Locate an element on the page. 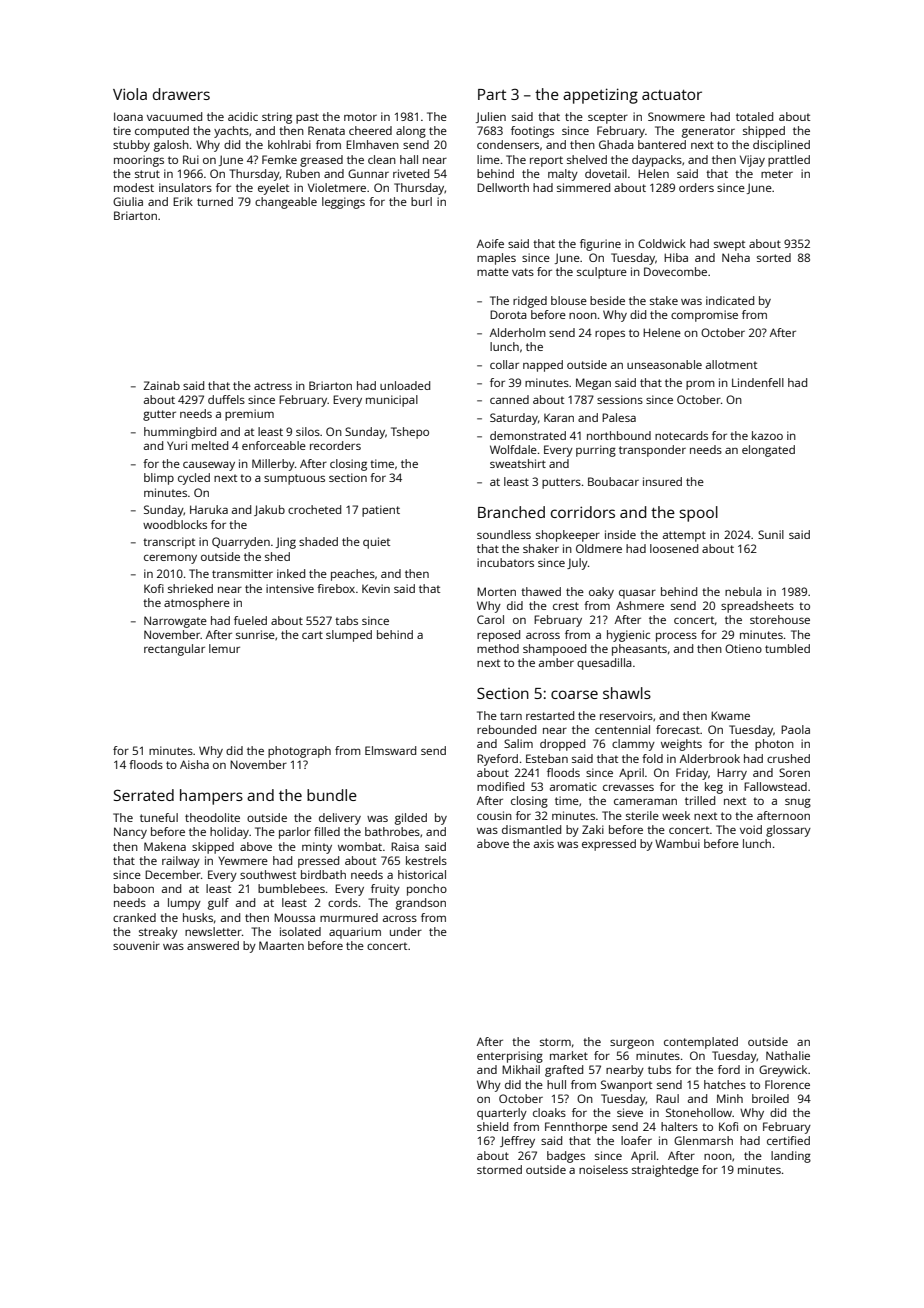 The width and height of the document is (924, 1308). vacuumed is located at coordinates (174, 116).
